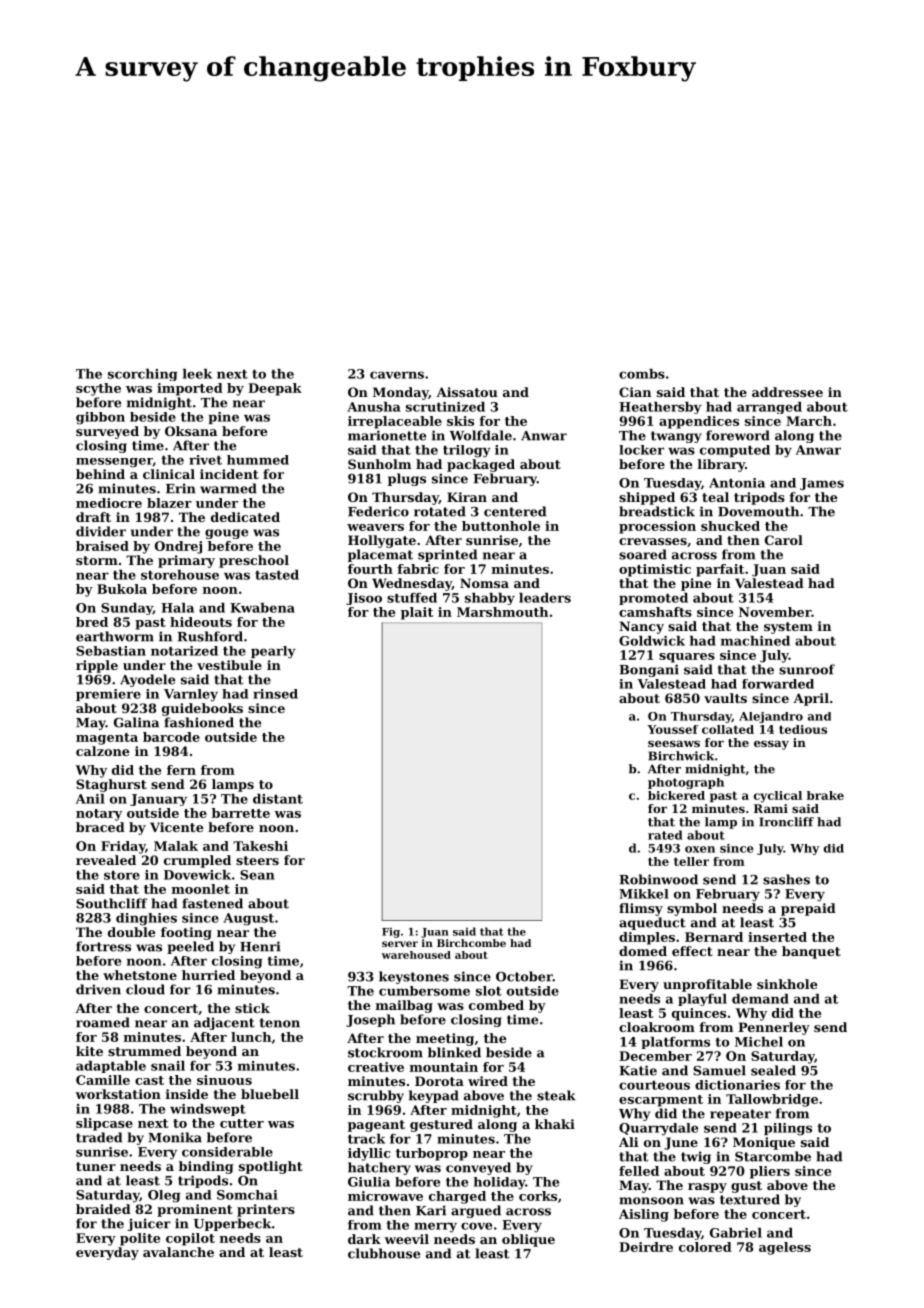 The image size is (924, 1308). What do you see at coordinates (384, 1253) in the screenshot?
I see `clubhouse` at bounding box center [384, 1253].
